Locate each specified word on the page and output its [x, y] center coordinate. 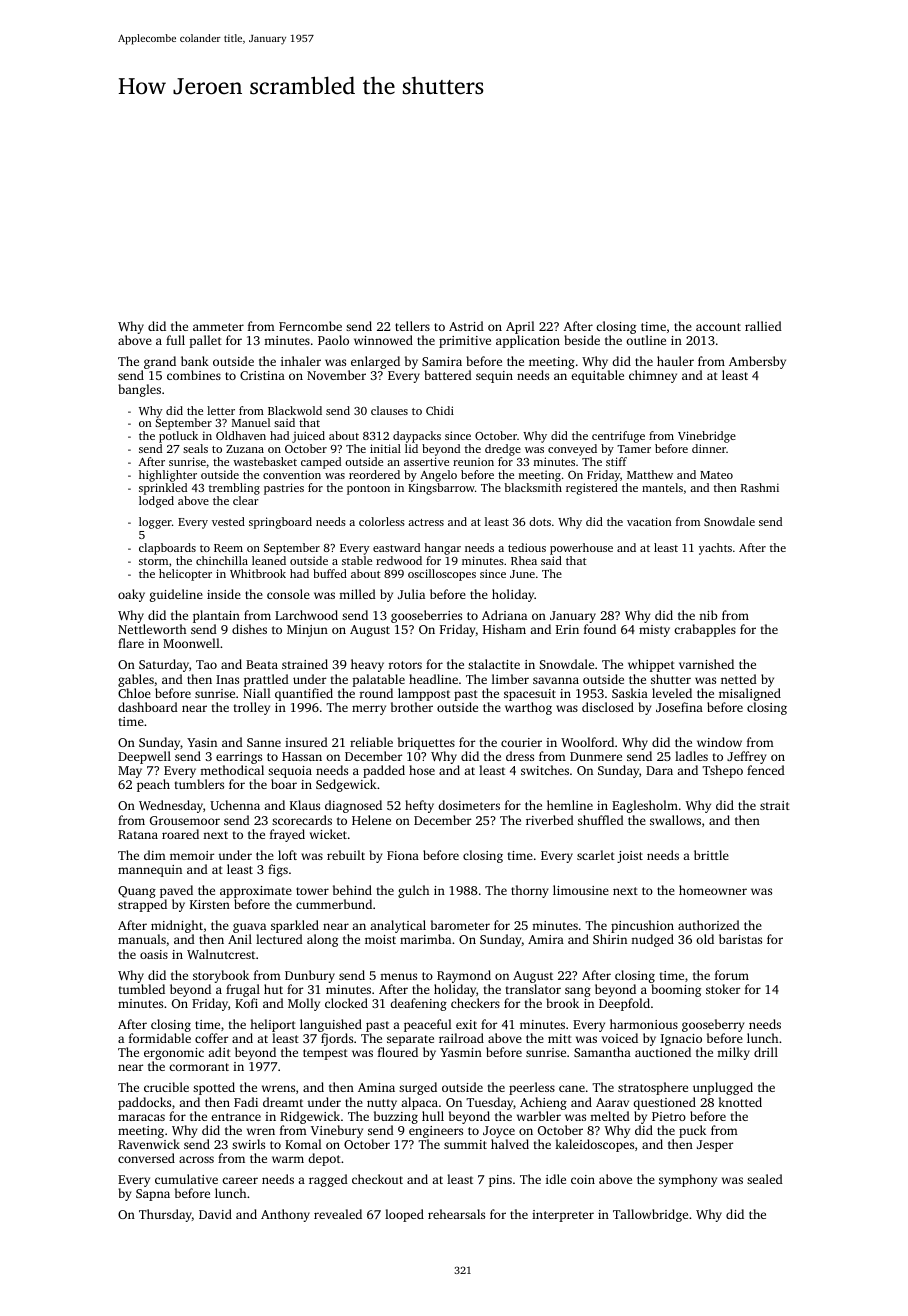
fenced [766, 770]
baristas [740, 939]
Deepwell [144, 757]
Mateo [716, 475]
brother [412, 707]
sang [578, 992]
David [215, 1214]
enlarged [375, 362]
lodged [156, 502]
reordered [374, 474]
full [175, 340]
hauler [675, 361]
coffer [211, 1038]
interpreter [563, 1216]
